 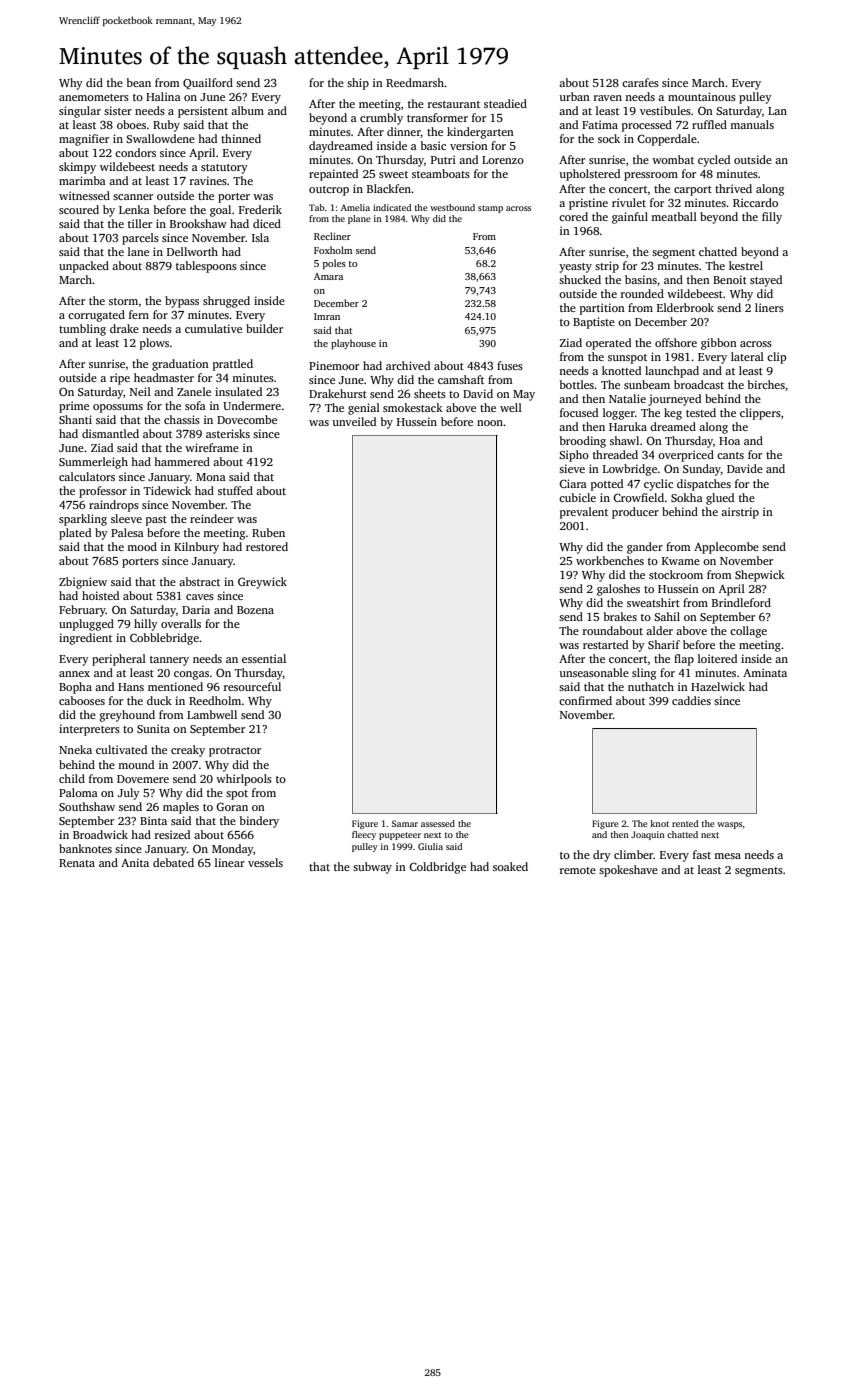 What do you see at coordinates (618, 590) in the page?
I see `galoshes` at bounding box center [618, 590].
